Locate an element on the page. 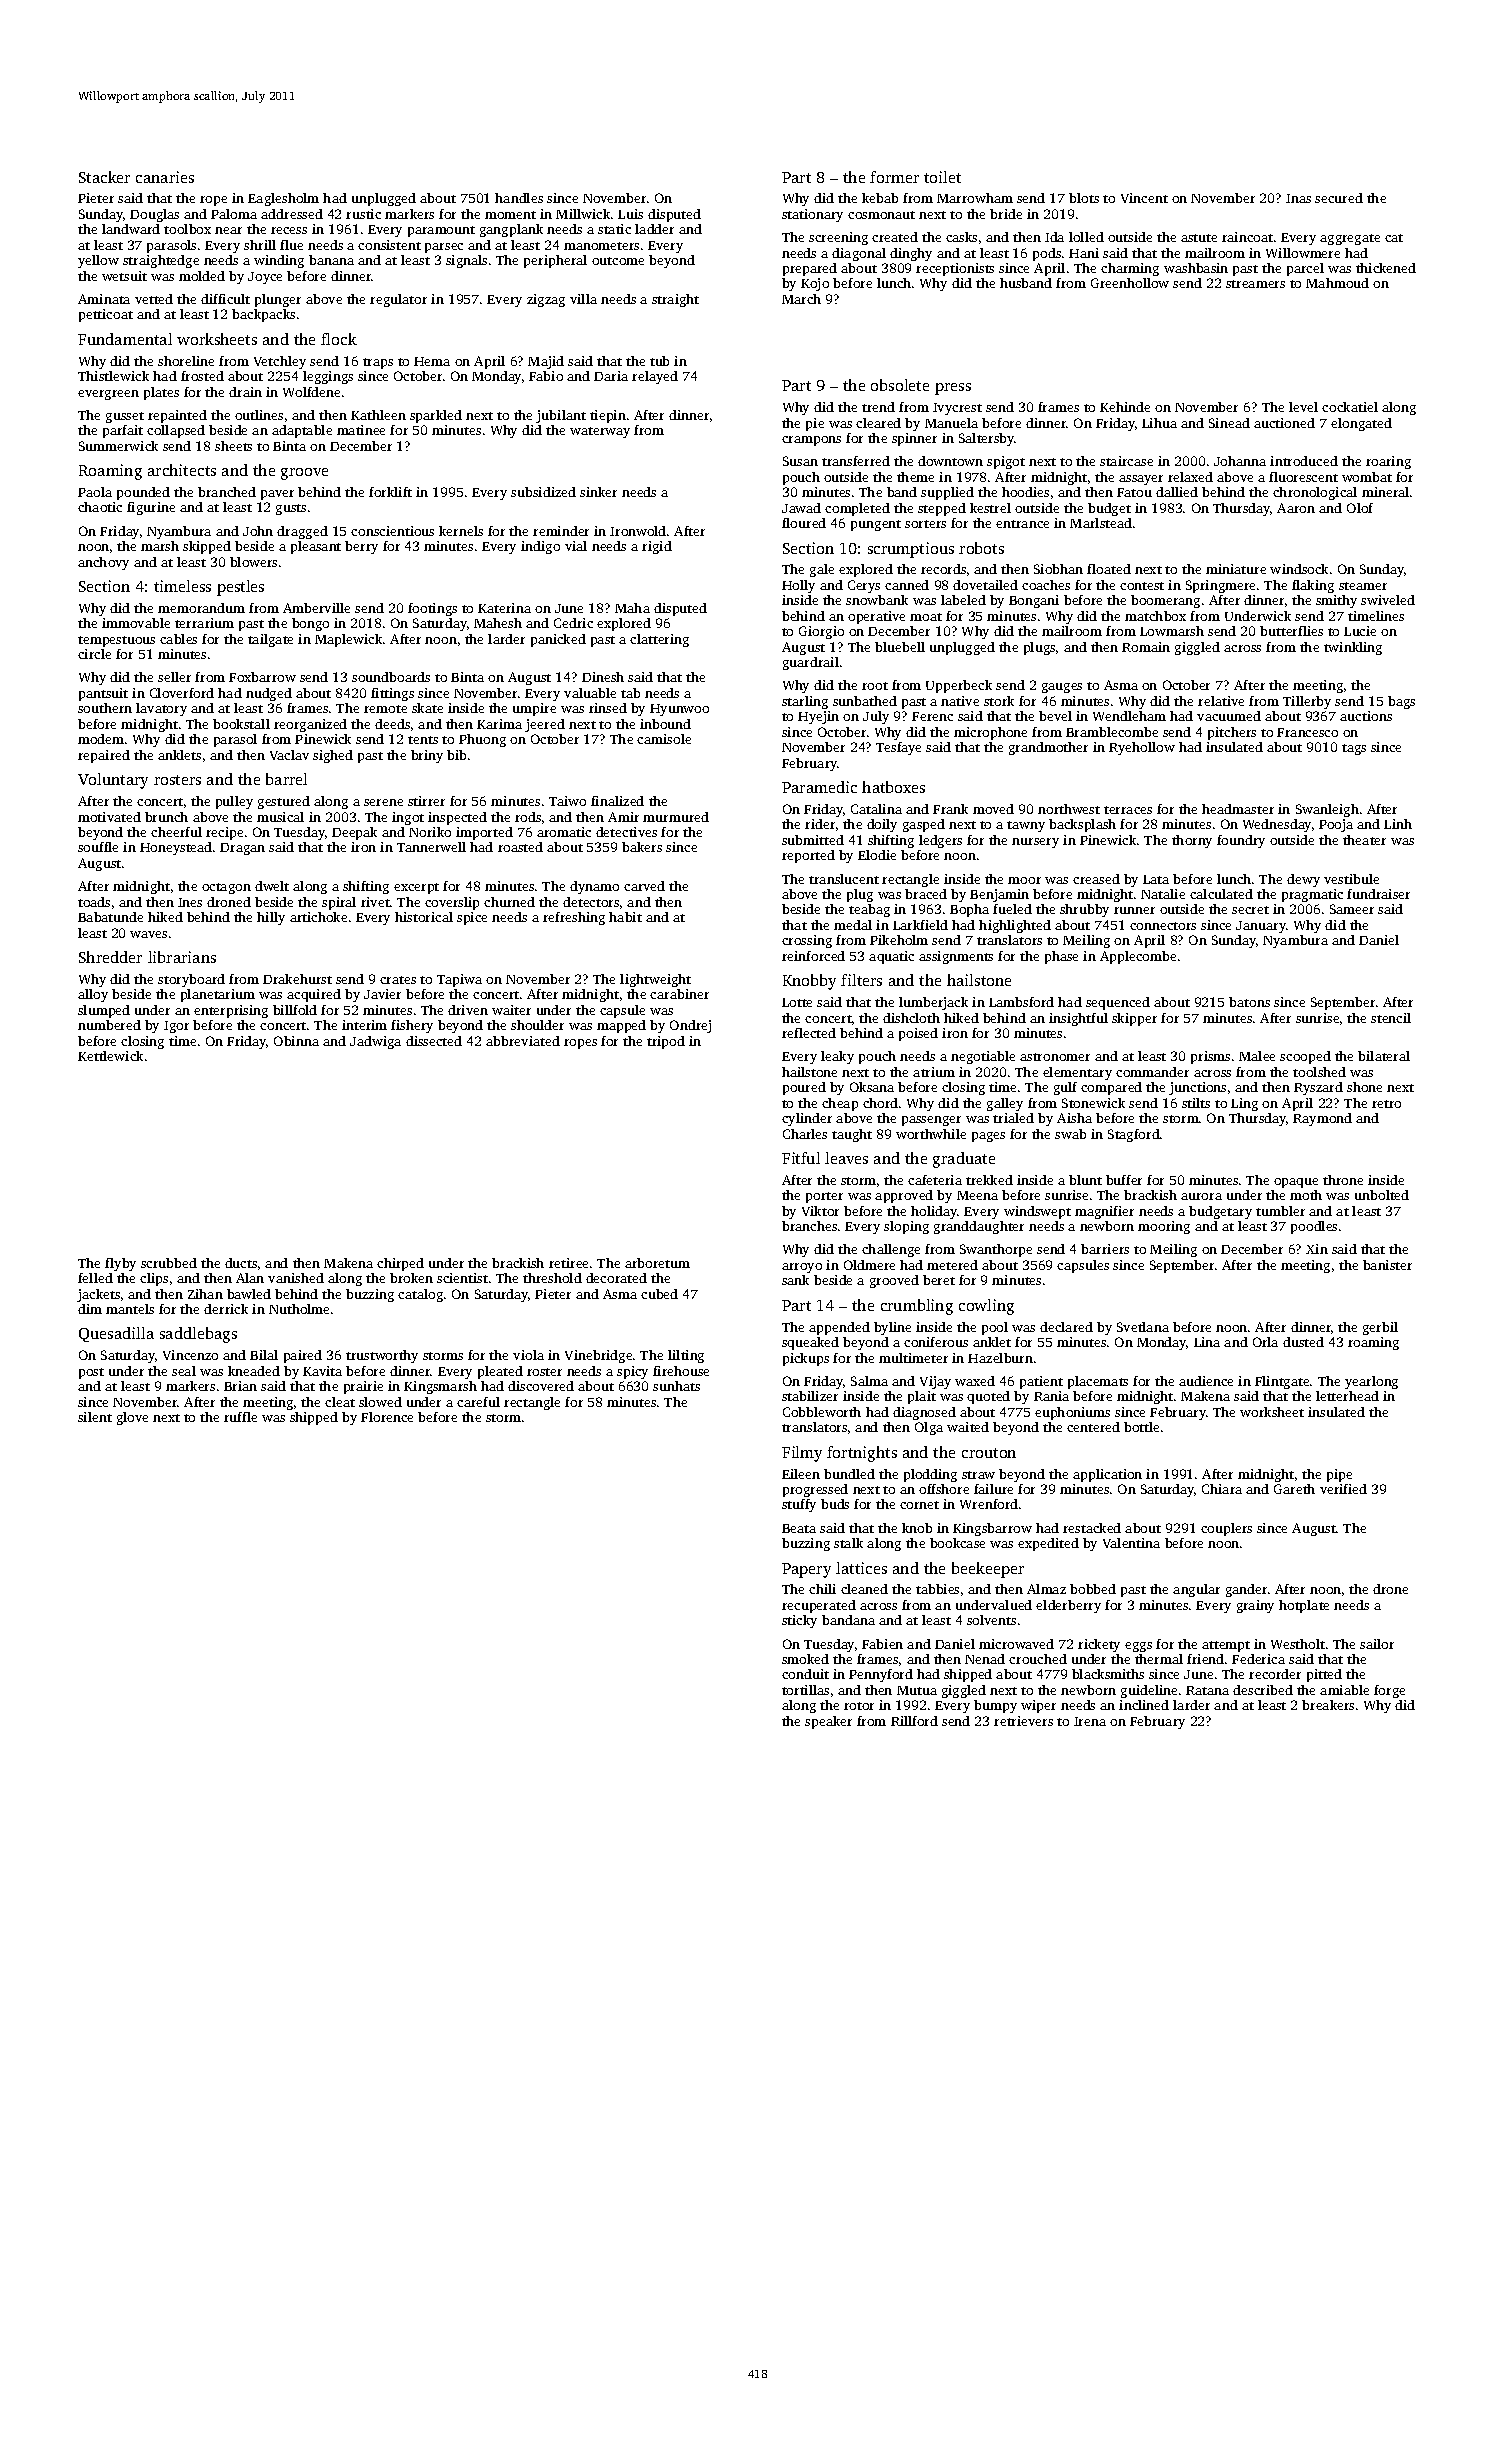 The image size is (1496, 2464). Hyejin is located at coordinates (818, 717).
